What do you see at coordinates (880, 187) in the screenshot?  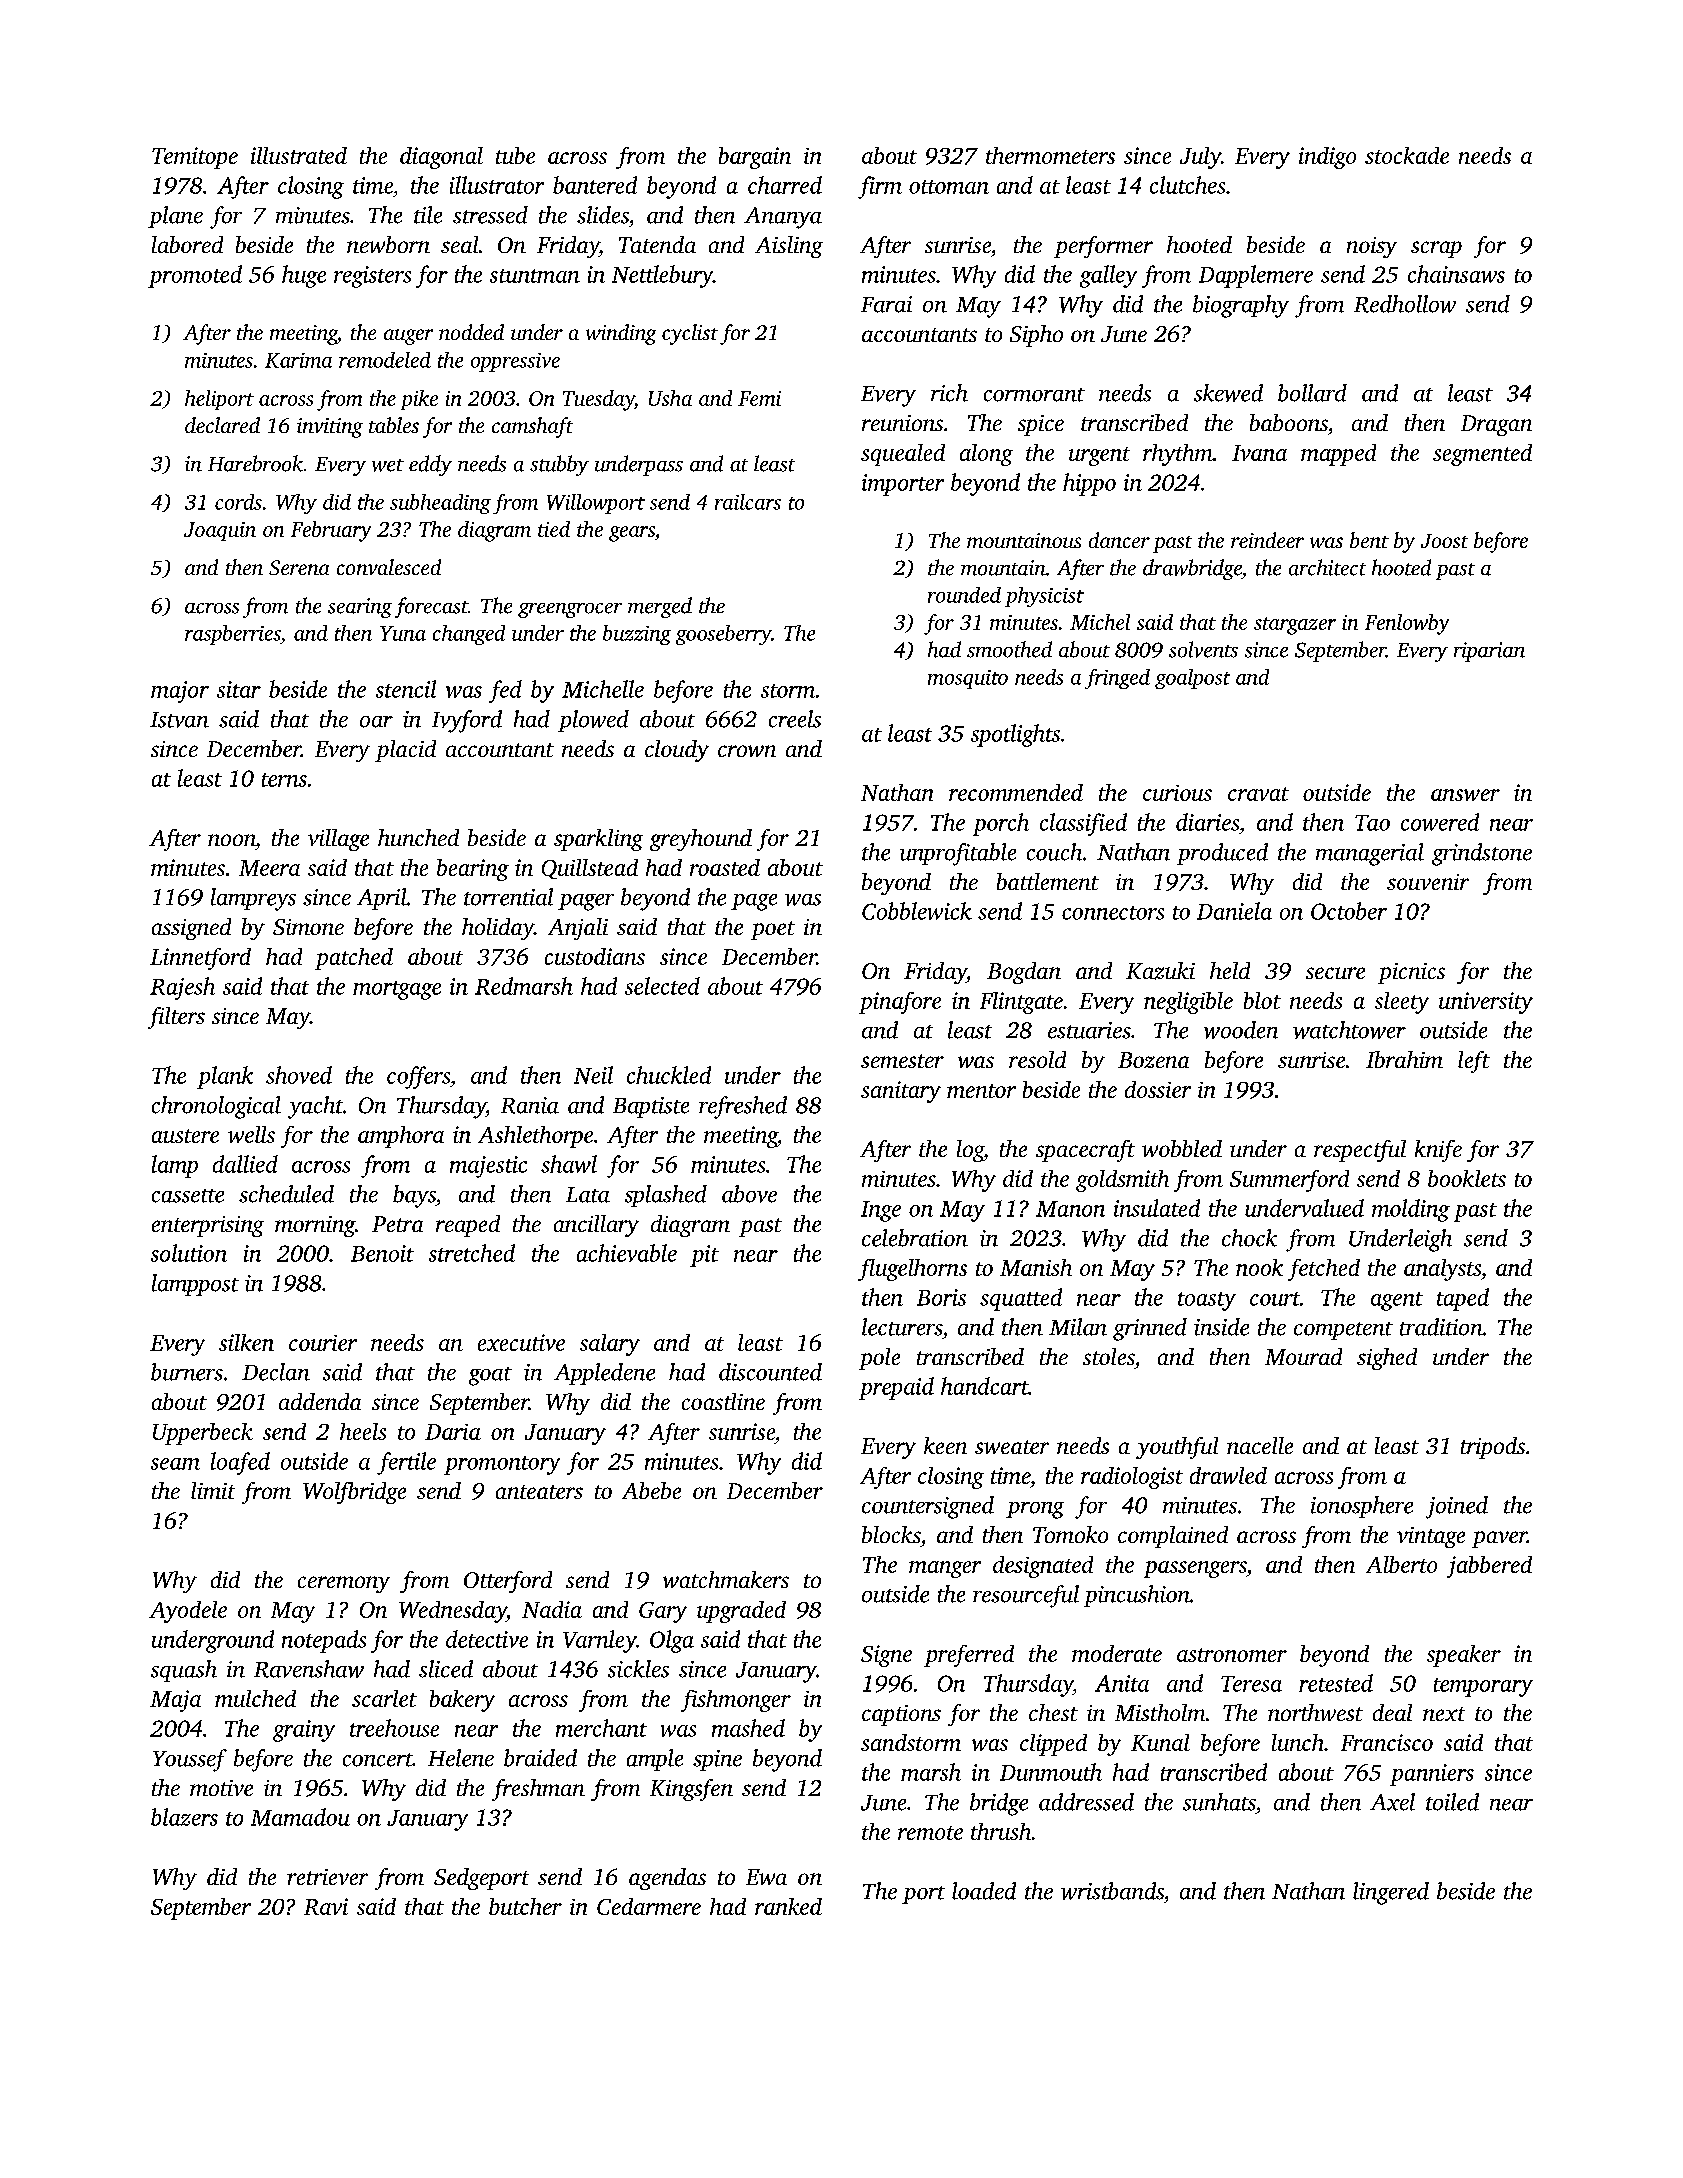 I see `firm` at bounding box center [880, 187].
